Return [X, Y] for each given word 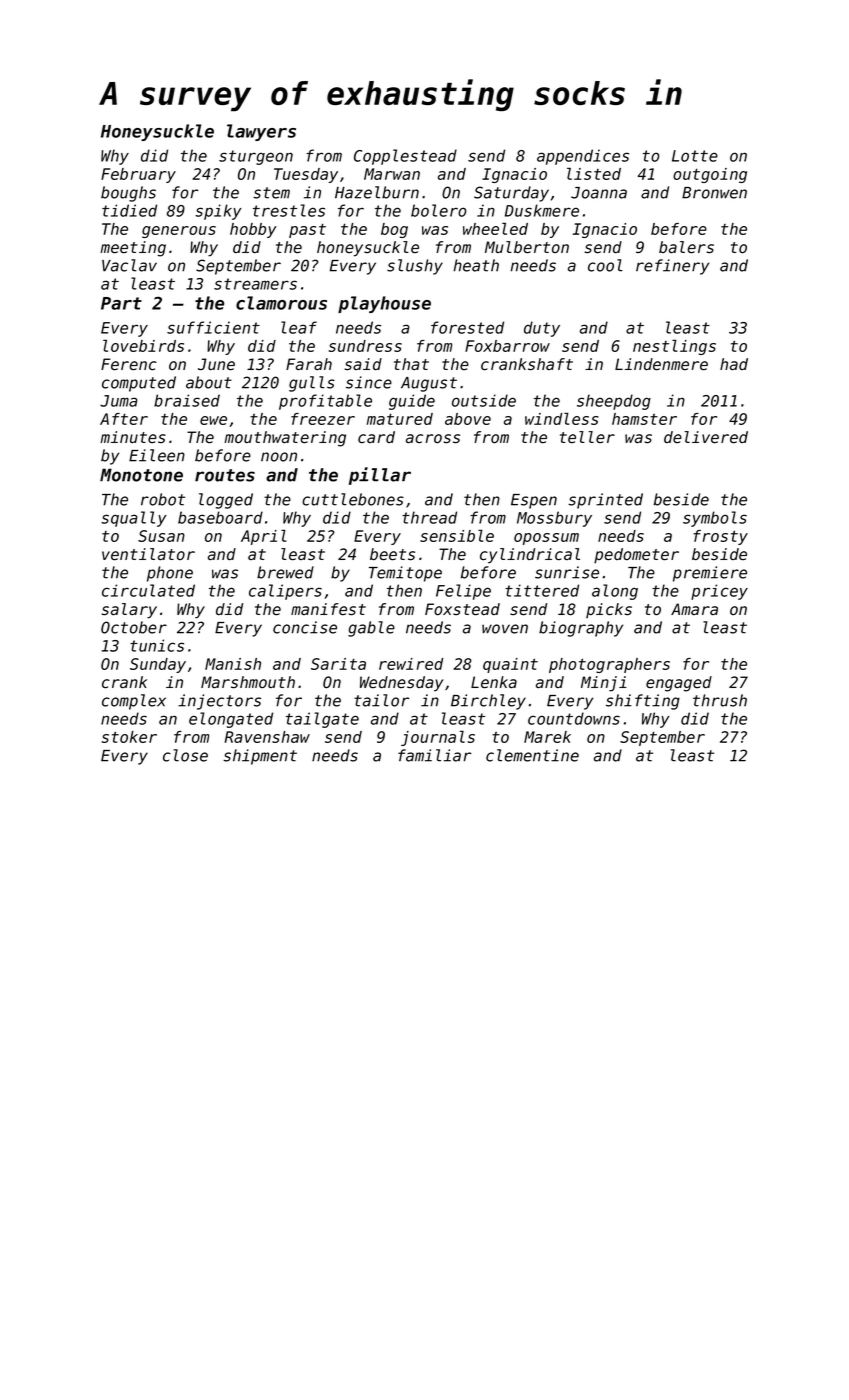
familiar [434, 755]
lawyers [261, 132]
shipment [260, 757]
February [138, 175]
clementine [532, 755]
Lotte [695, 156]
